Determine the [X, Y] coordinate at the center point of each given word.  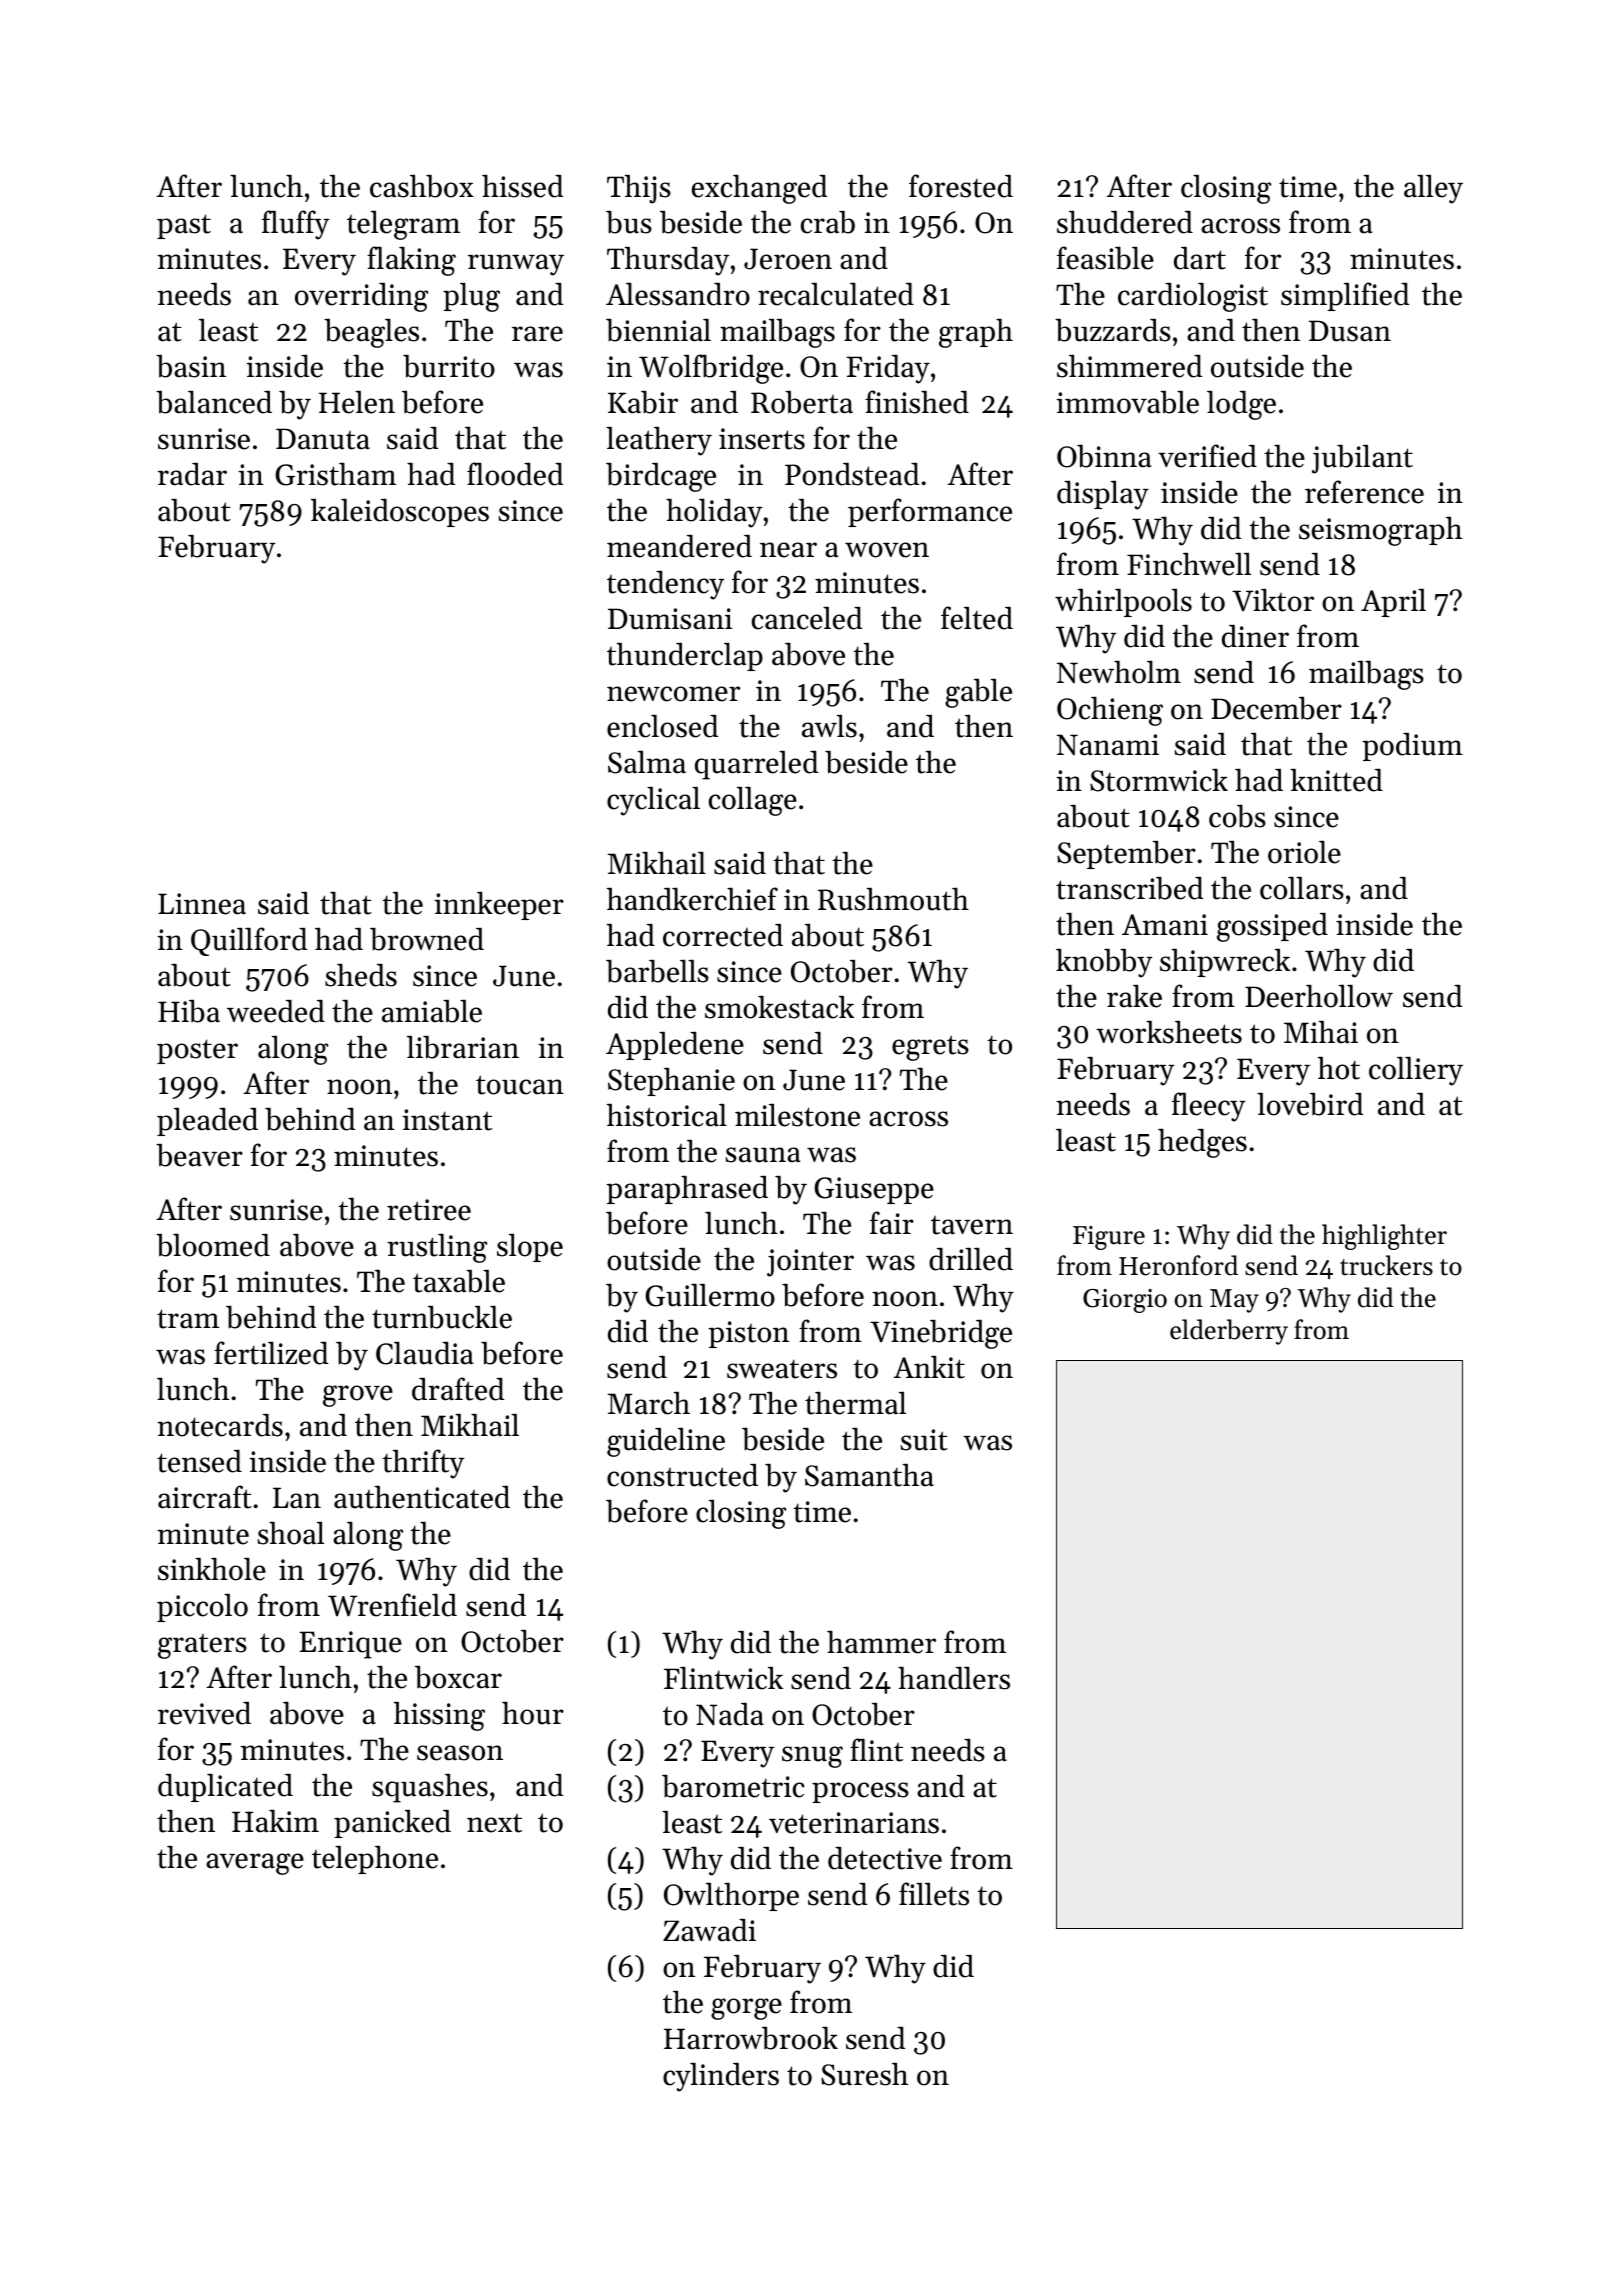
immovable [1127, 402]
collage [753, 801]
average [255, 1864]
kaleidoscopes [400, 512]
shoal [291, 1533]
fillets [934, 1894]
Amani [1165, 925]
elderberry [1229, 1332]
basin [191, 366]
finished [917, 402]
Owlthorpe [731, 1896]
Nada [730, 1714]
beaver [199, 1155]
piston [748, 1334]
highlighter [1384, 1237]
